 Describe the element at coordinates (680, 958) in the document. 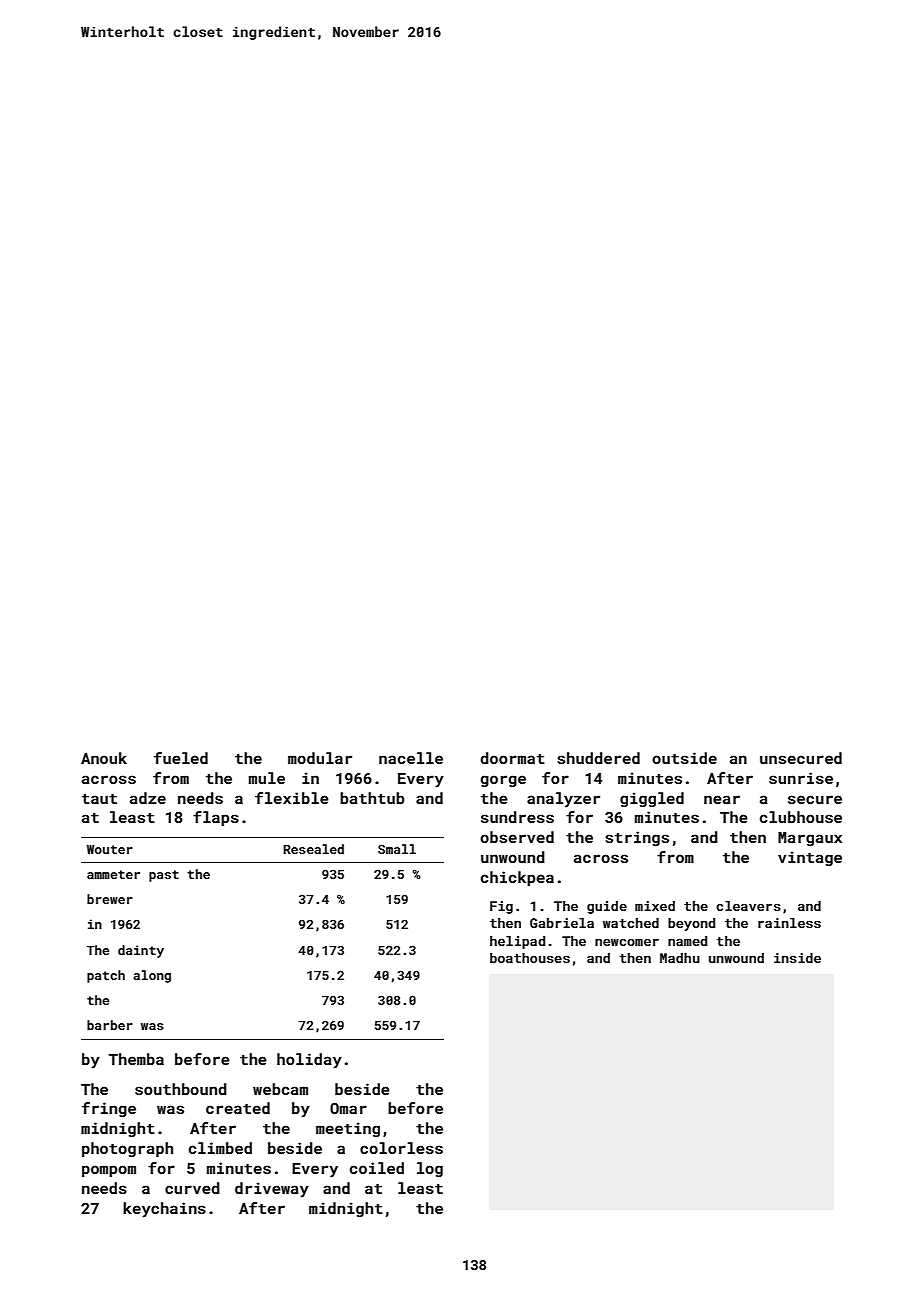

I see `Madhu` at that location.
